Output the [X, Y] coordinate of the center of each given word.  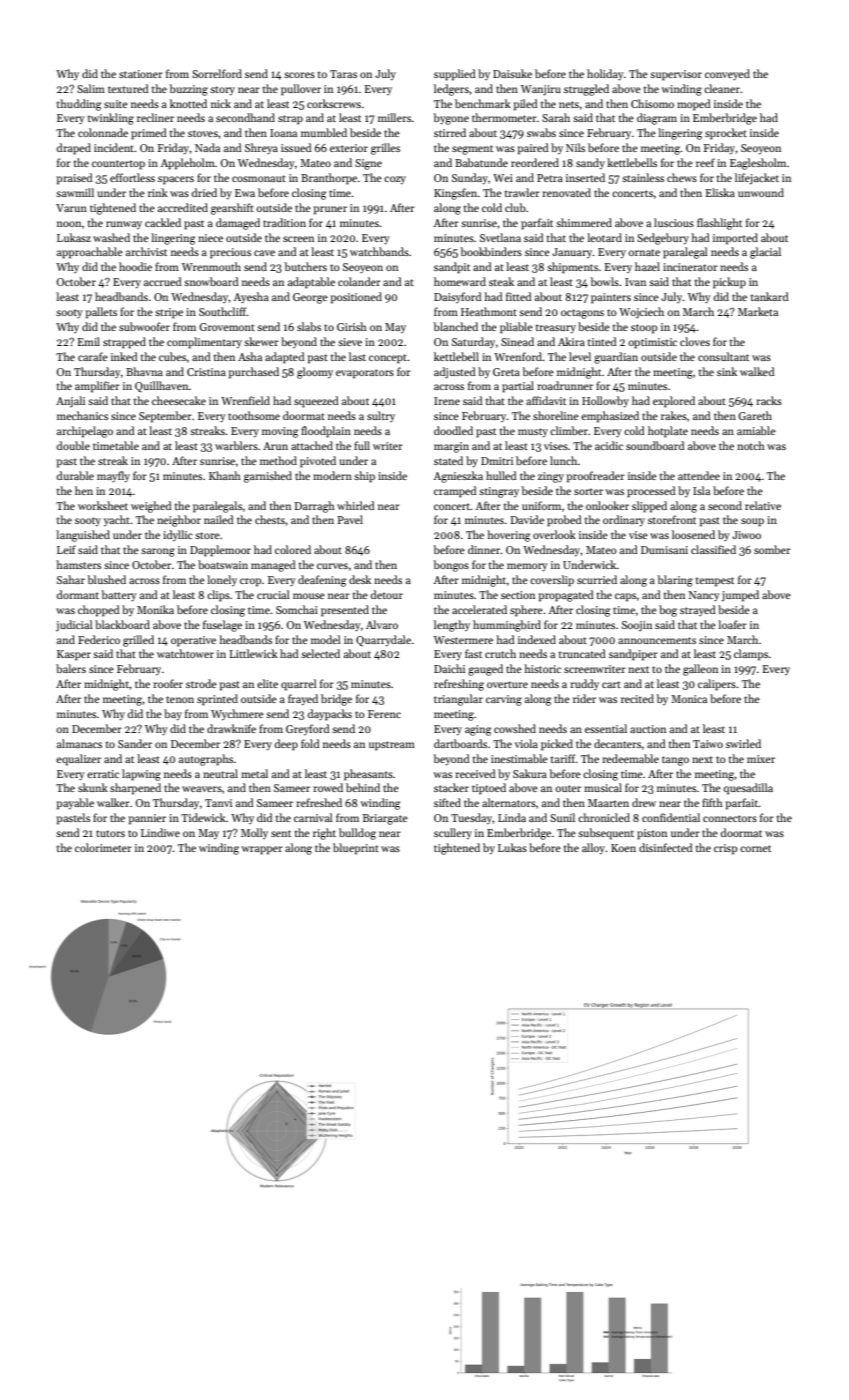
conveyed [727, 75]
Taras [343, 74]
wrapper [262, 850]
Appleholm [187, 164]
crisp [725, 849]
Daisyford [458, 297]
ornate [644, 252]
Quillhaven [162, 386]
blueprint [356, 849]
